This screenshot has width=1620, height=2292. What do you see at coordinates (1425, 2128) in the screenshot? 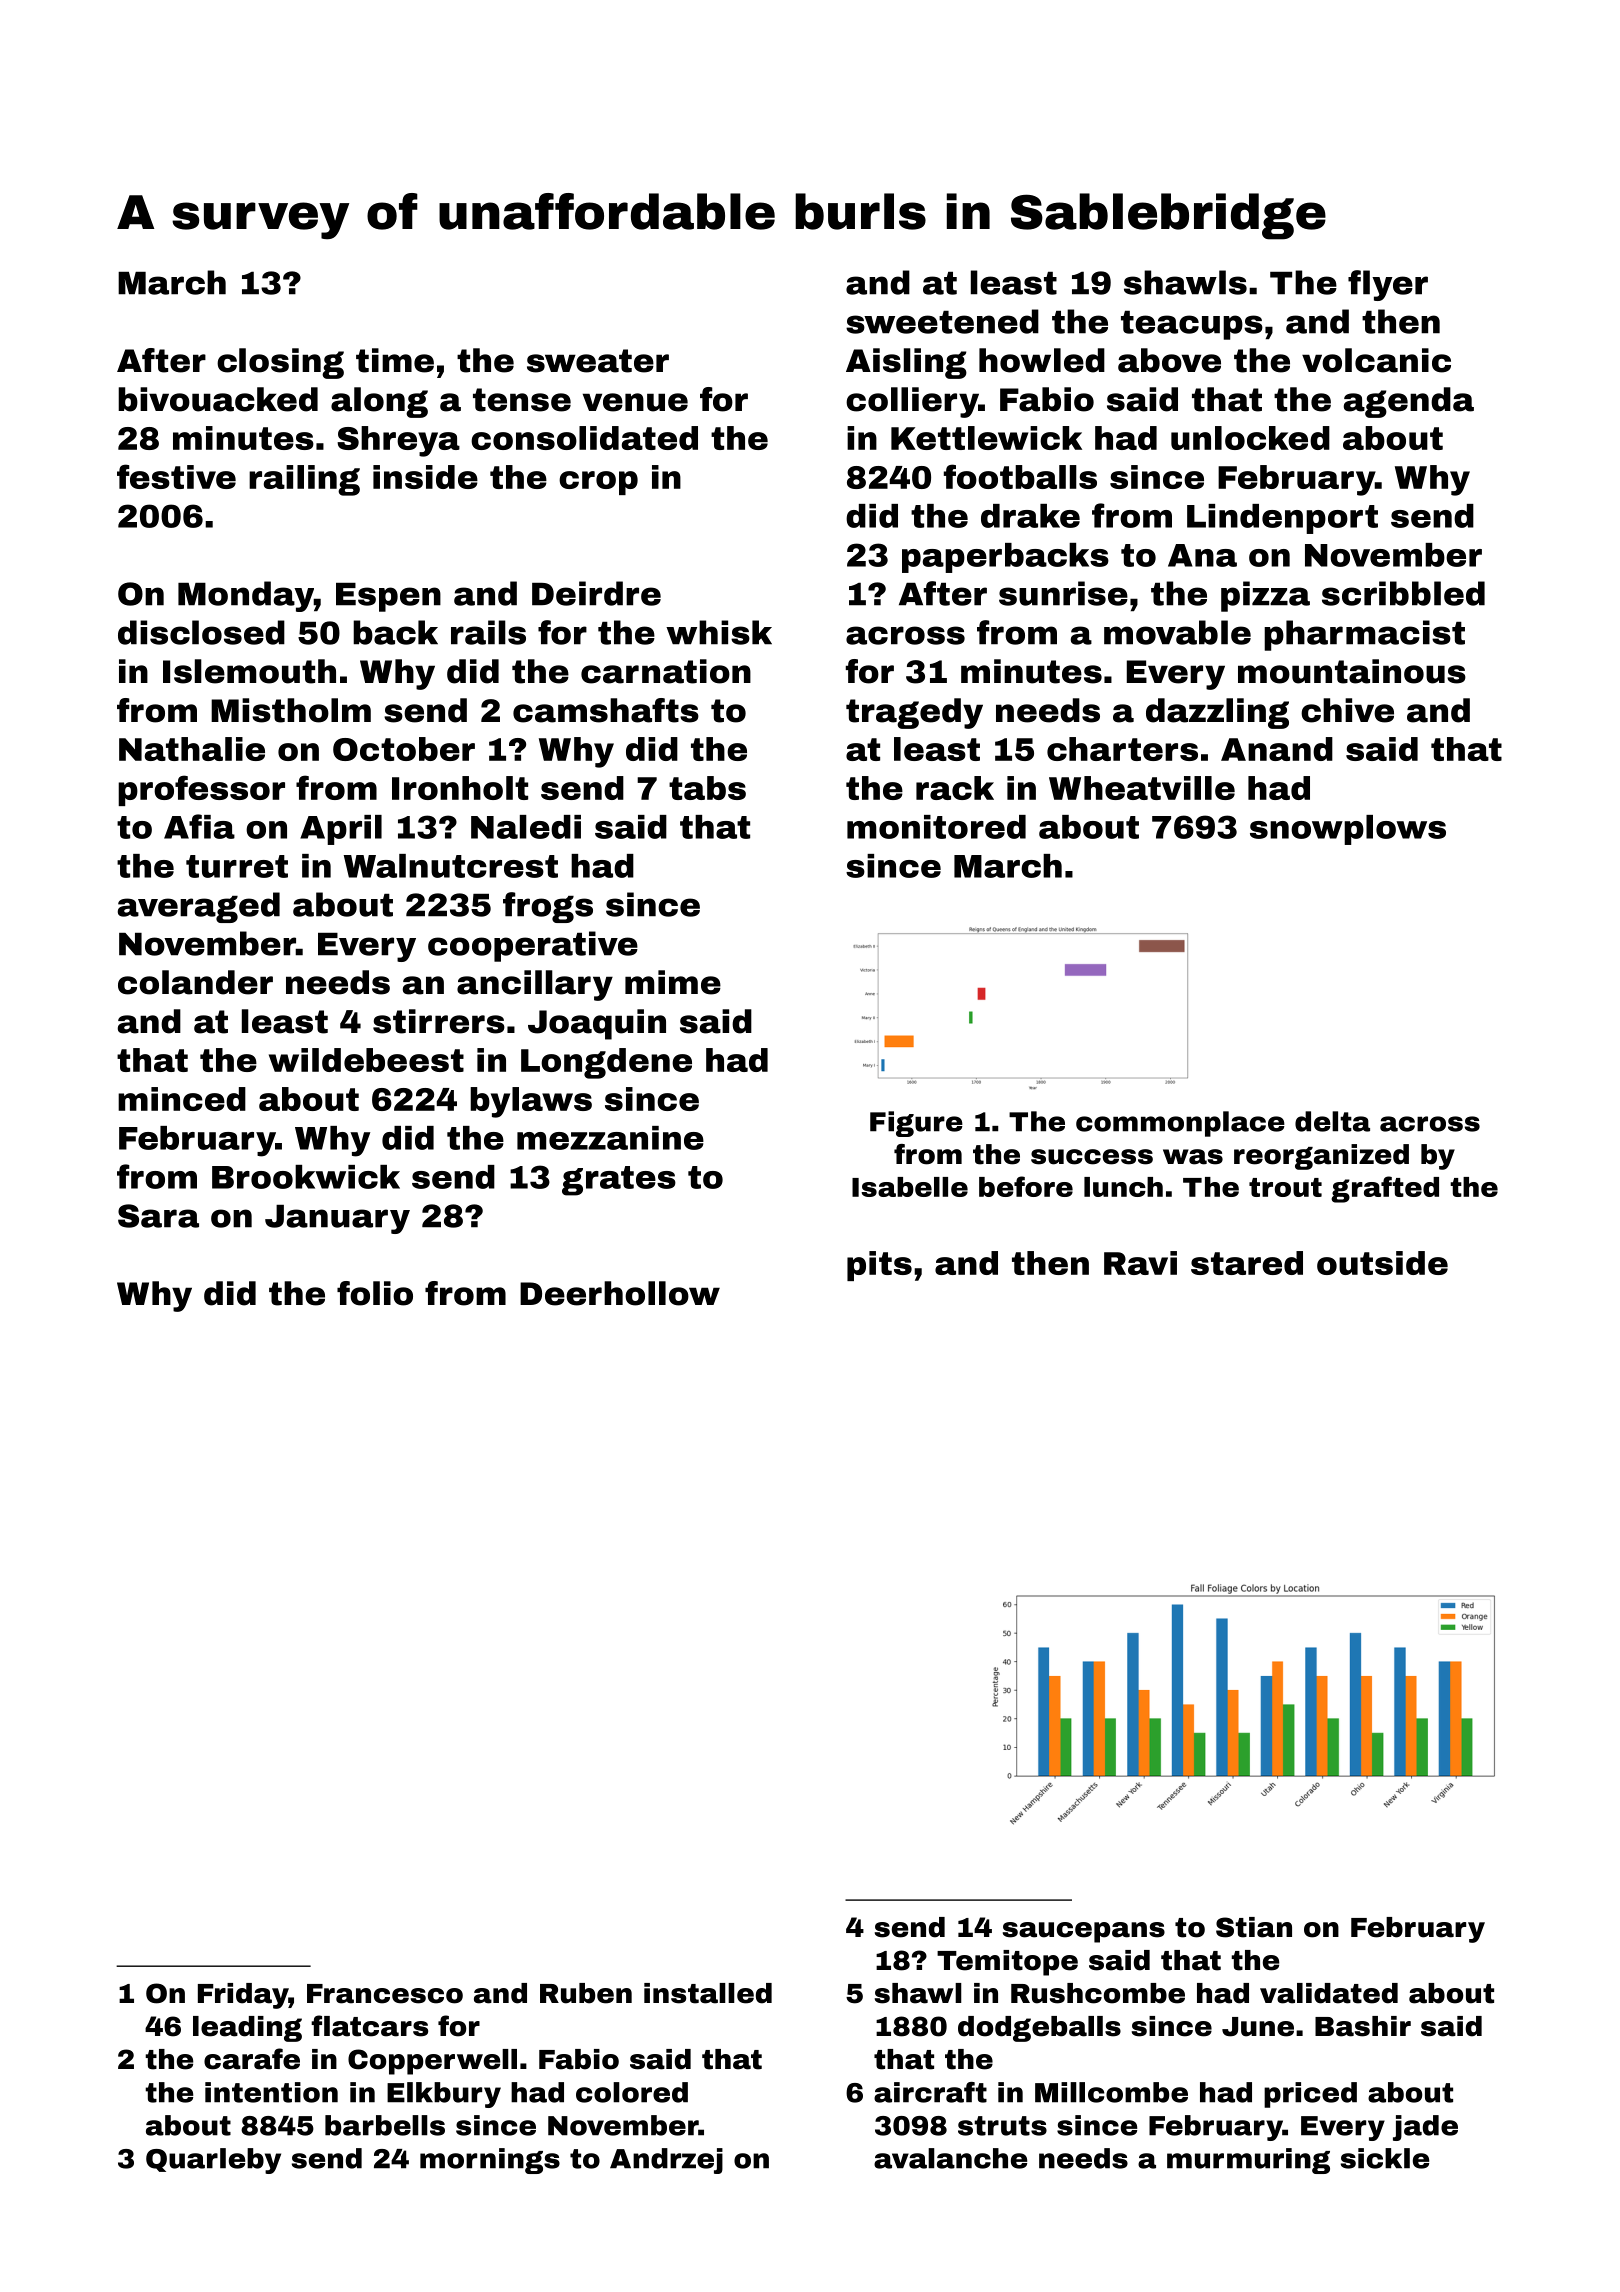
I see `jade` at bounding box center [1425, 2128].
